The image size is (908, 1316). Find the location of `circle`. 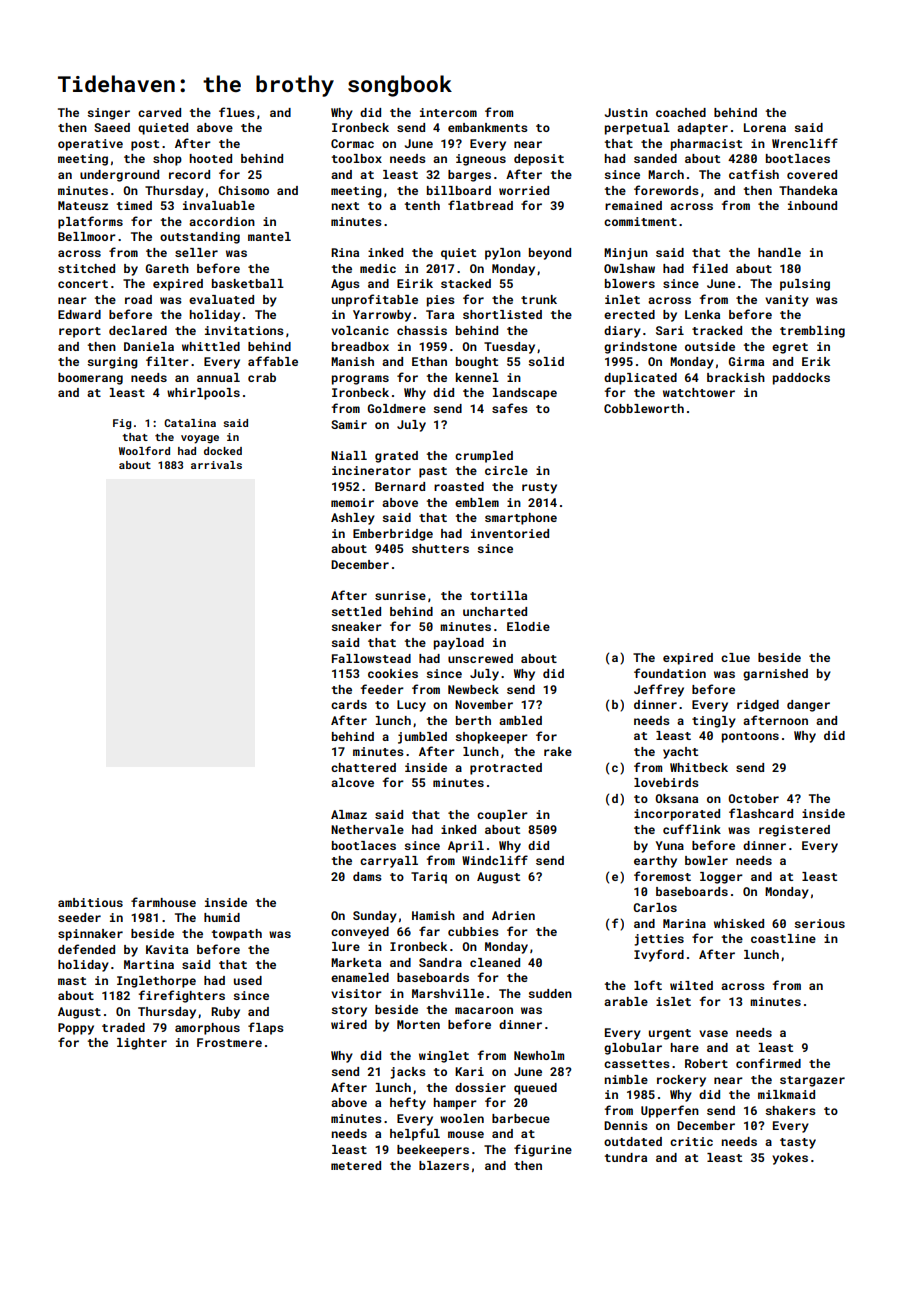

circle is located at coordinates (506, 470).
